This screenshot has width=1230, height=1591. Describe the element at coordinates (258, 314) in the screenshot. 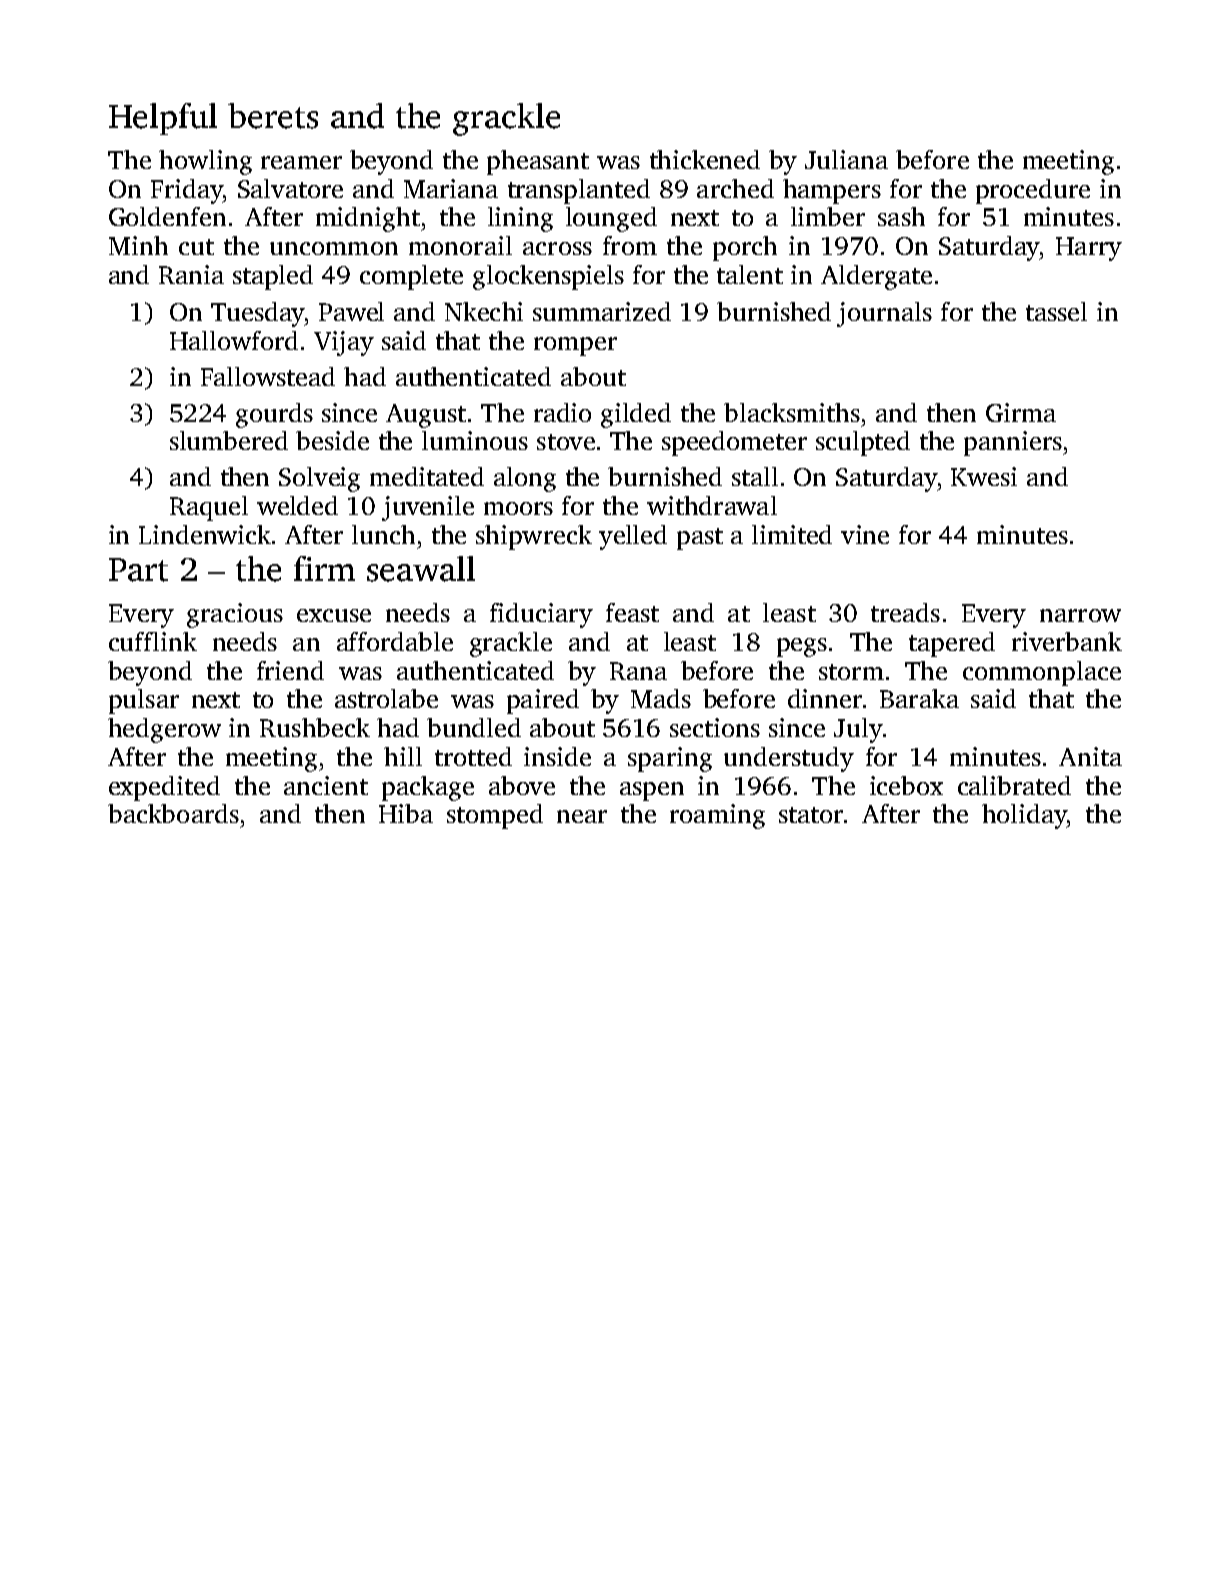

I see `Tuesday` at that location.
